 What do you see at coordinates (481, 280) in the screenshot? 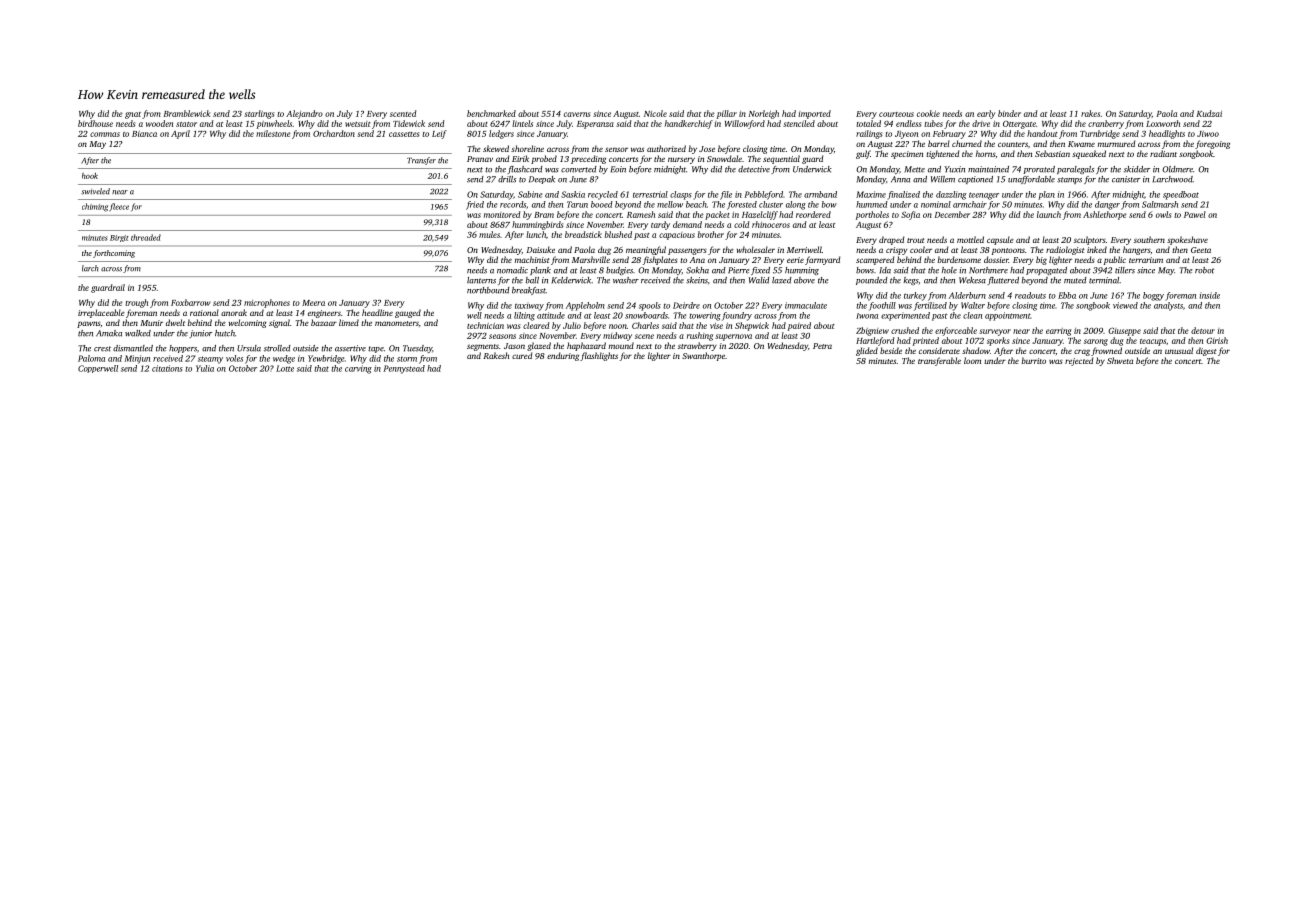
I see `lanterns` at bounding box center [481, 280].
